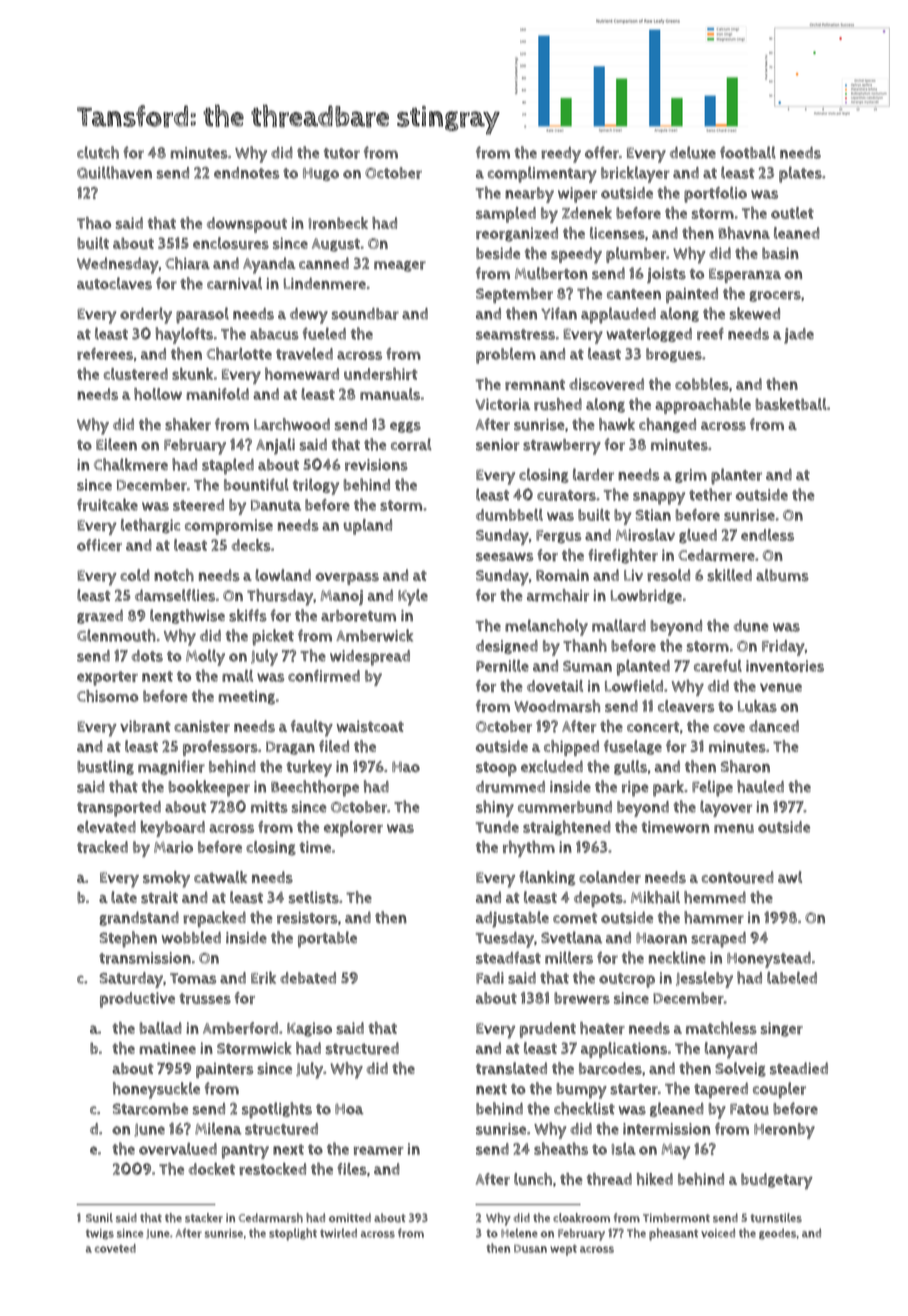  Describe the element at coordinates (105, 767) in the screenshot. I see `bustling` at that location.
